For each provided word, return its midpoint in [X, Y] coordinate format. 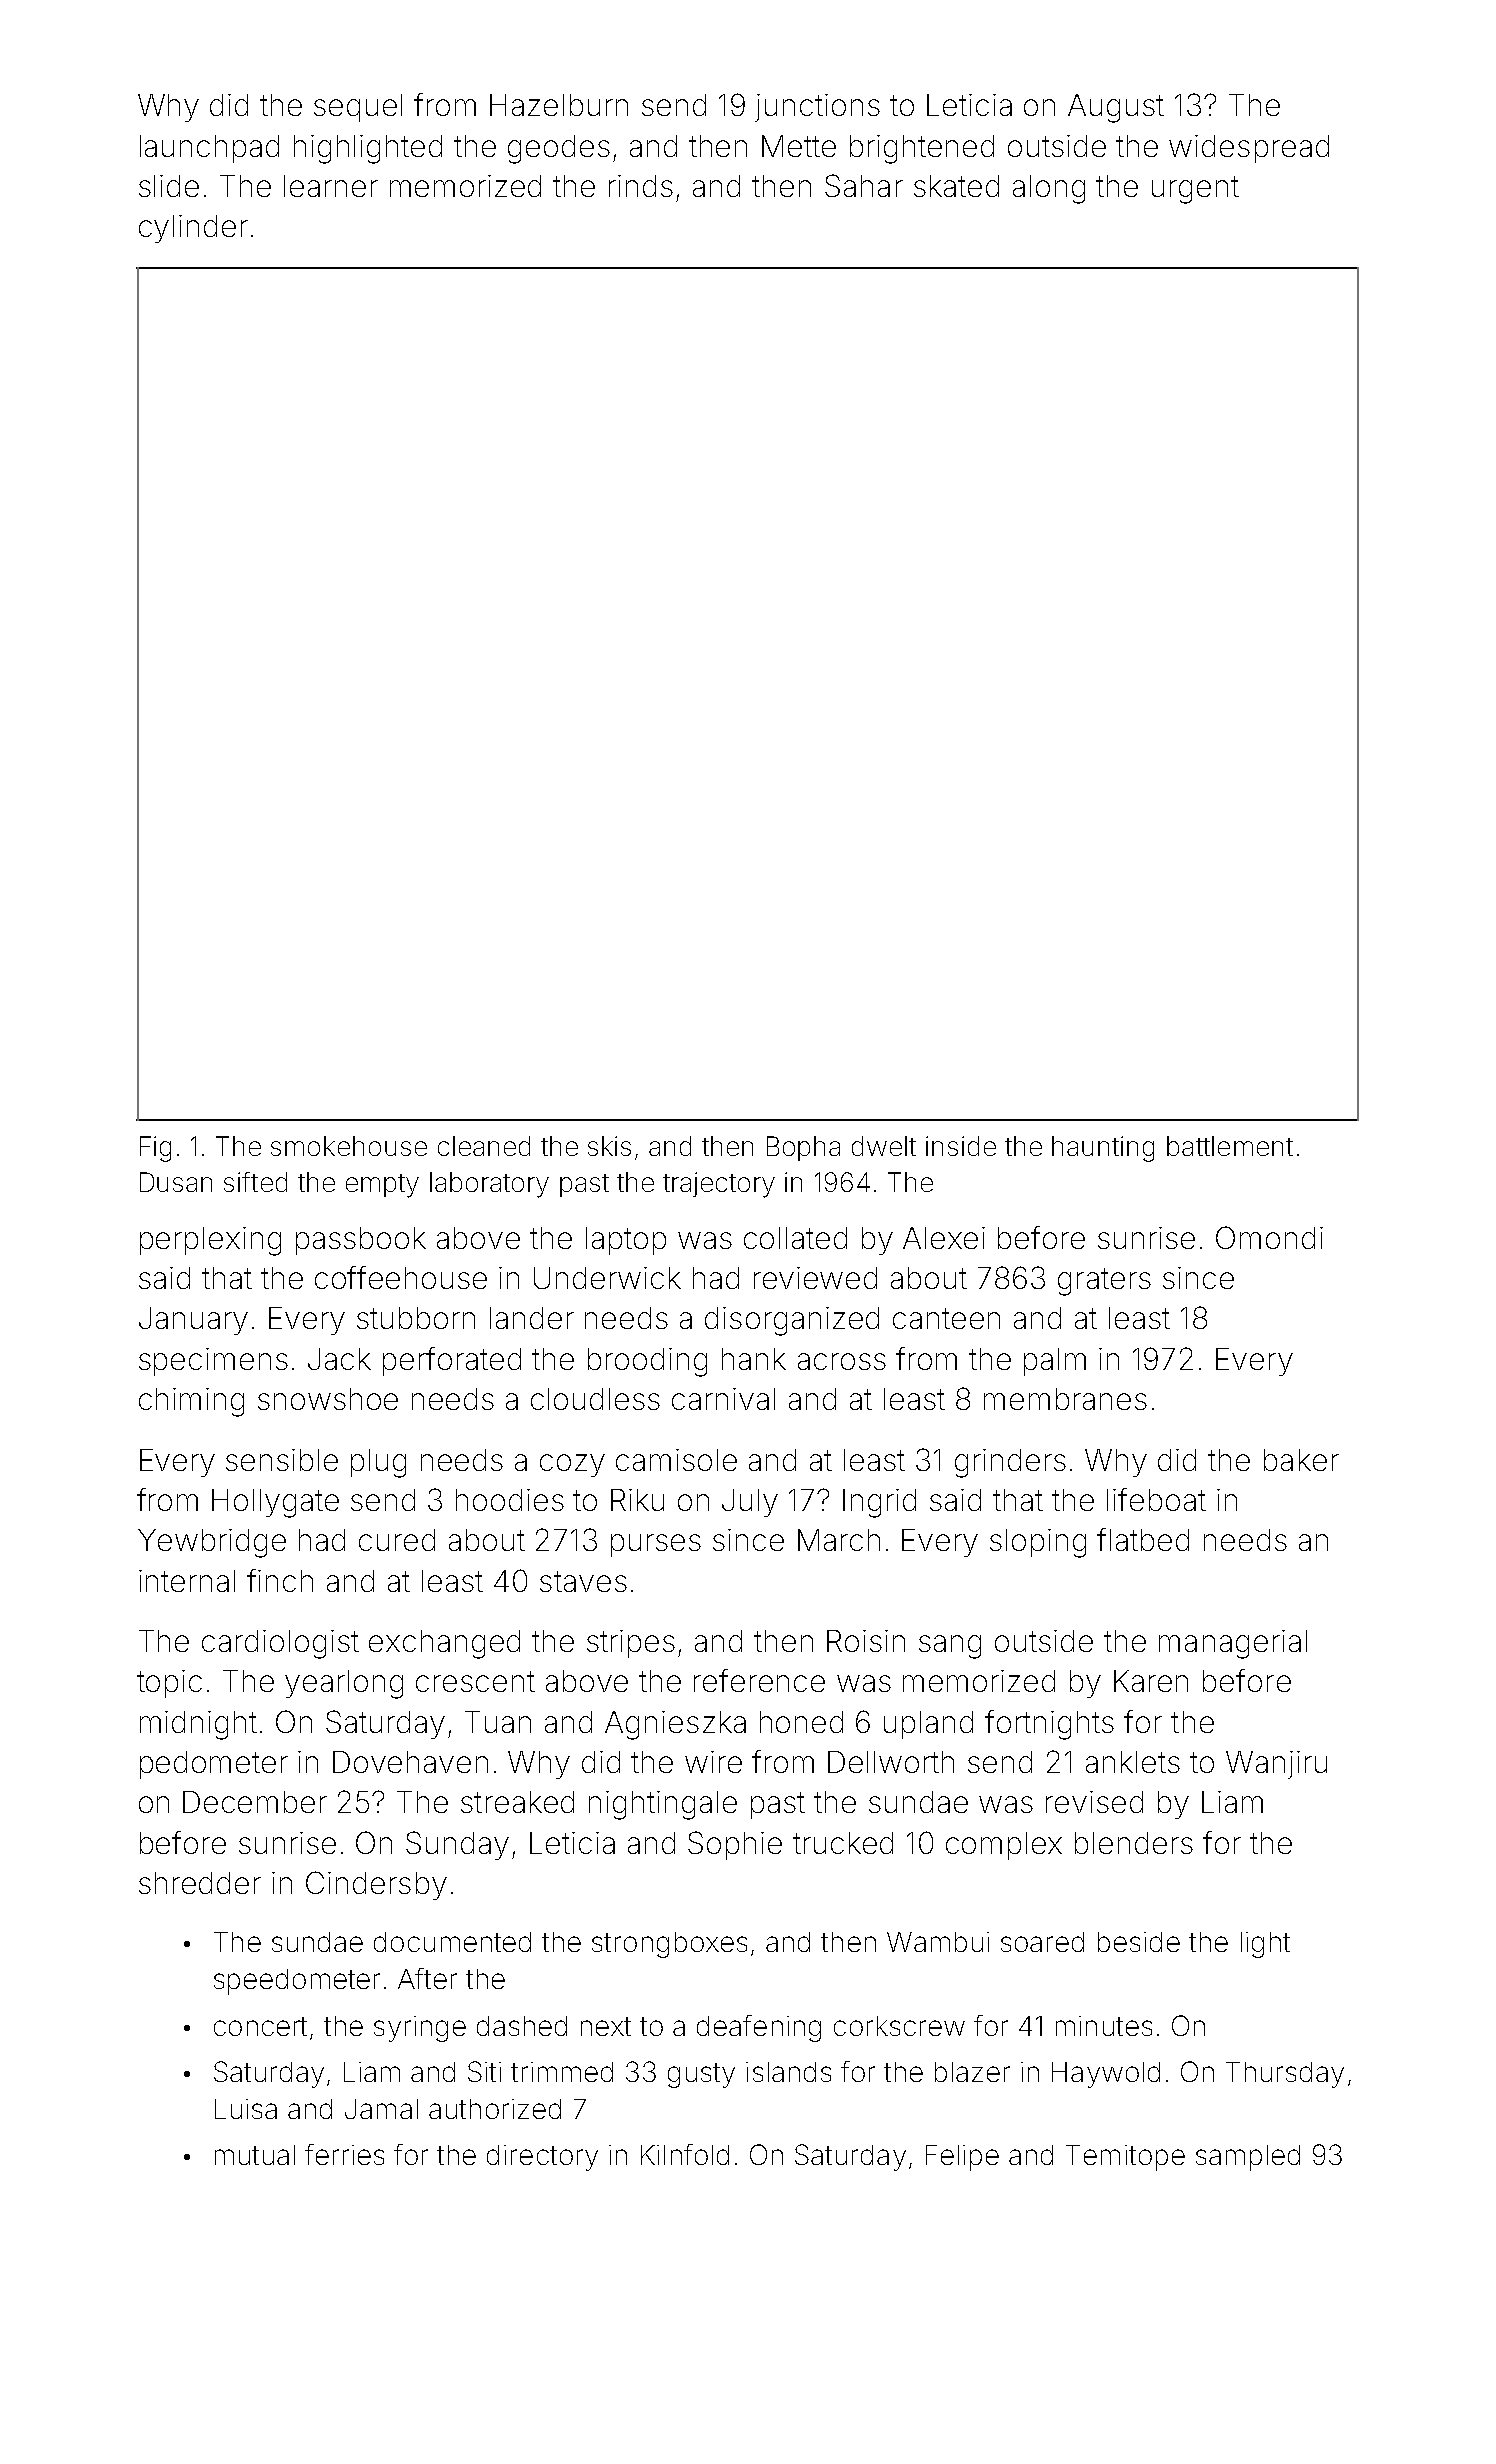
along [1049, 189]
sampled [1248, 2158]
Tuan [498, 1722]
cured [397, 1540]
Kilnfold [685, 2154]
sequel [358, 108]
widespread [1249, 149]
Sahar [864, 185]
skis [609, 1146]
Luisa [246, 2109]
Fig [155, 1149]
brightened [922, 149]
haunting [1103, 1149]
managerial [1233, 1644]
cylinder [193, 229]
